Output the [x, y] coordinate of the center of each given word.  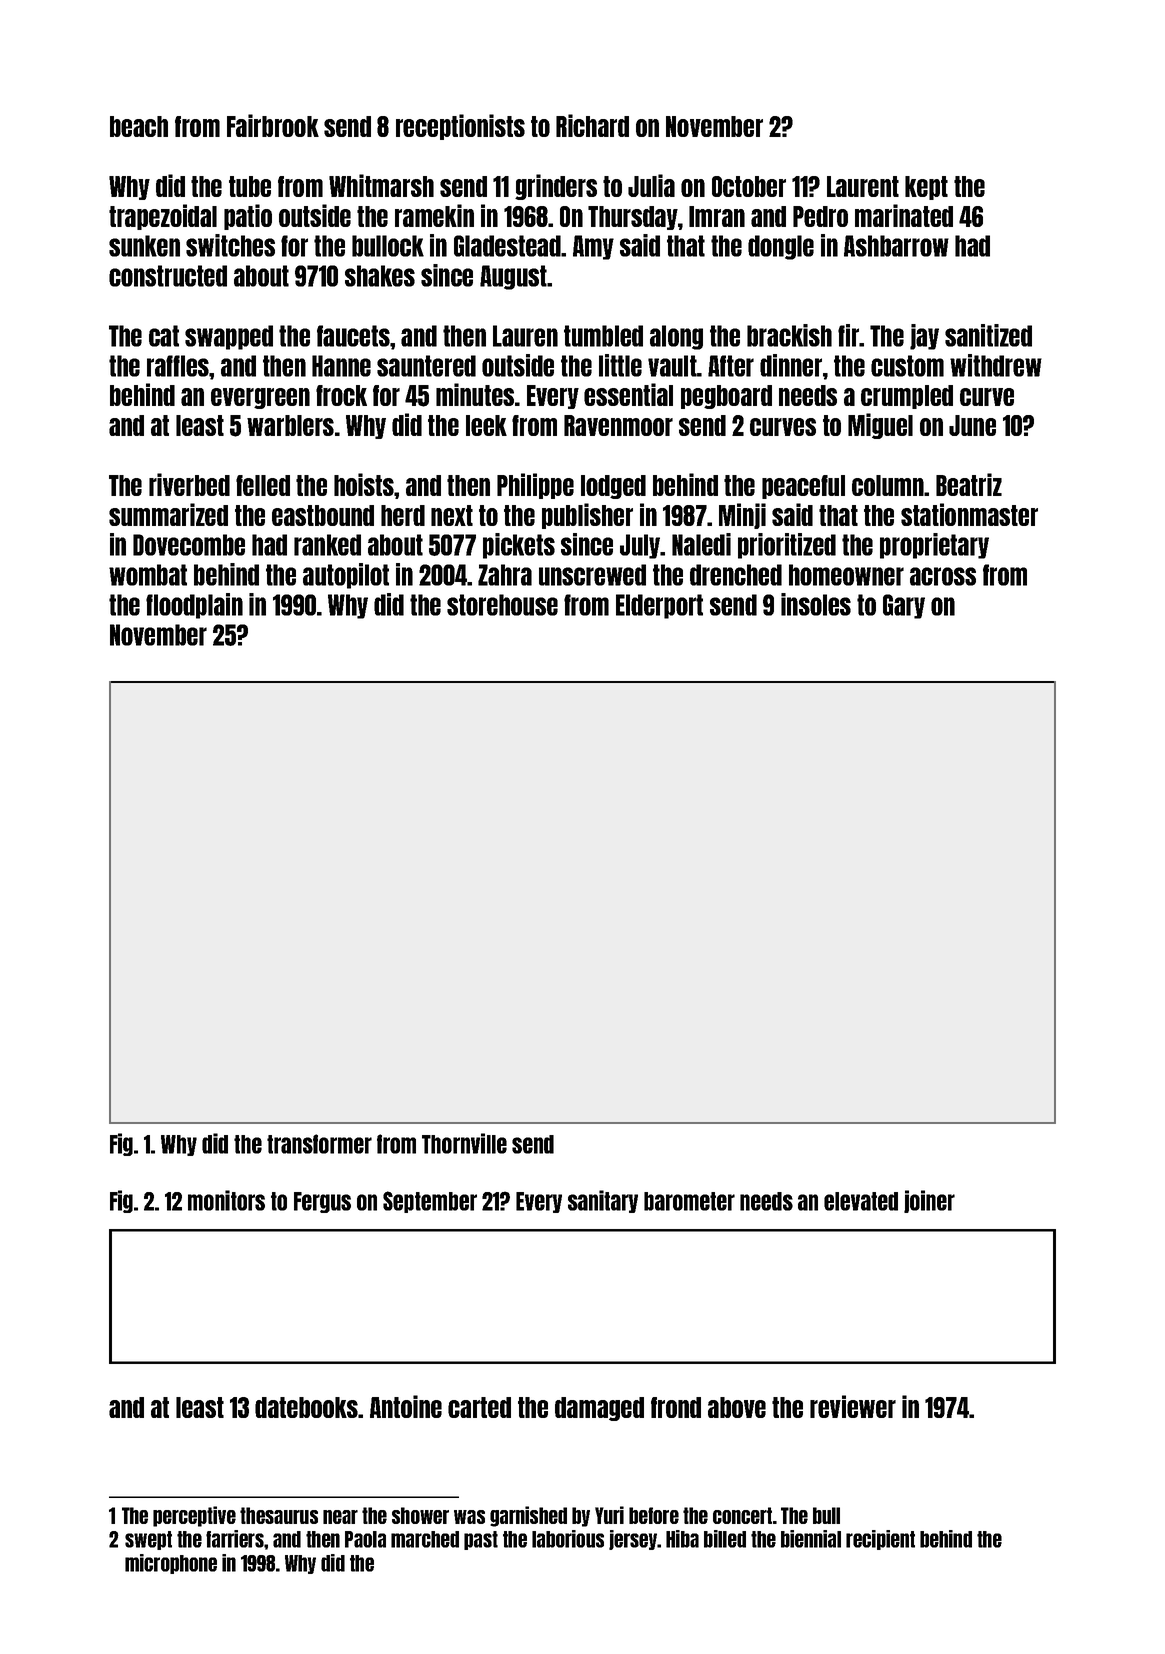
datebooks [306, 1407]
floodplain [194, 606]
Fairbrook [273, 125]
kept [926, 188]
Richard [592, 125]
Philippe [535, 486]
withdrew [996, 365]
